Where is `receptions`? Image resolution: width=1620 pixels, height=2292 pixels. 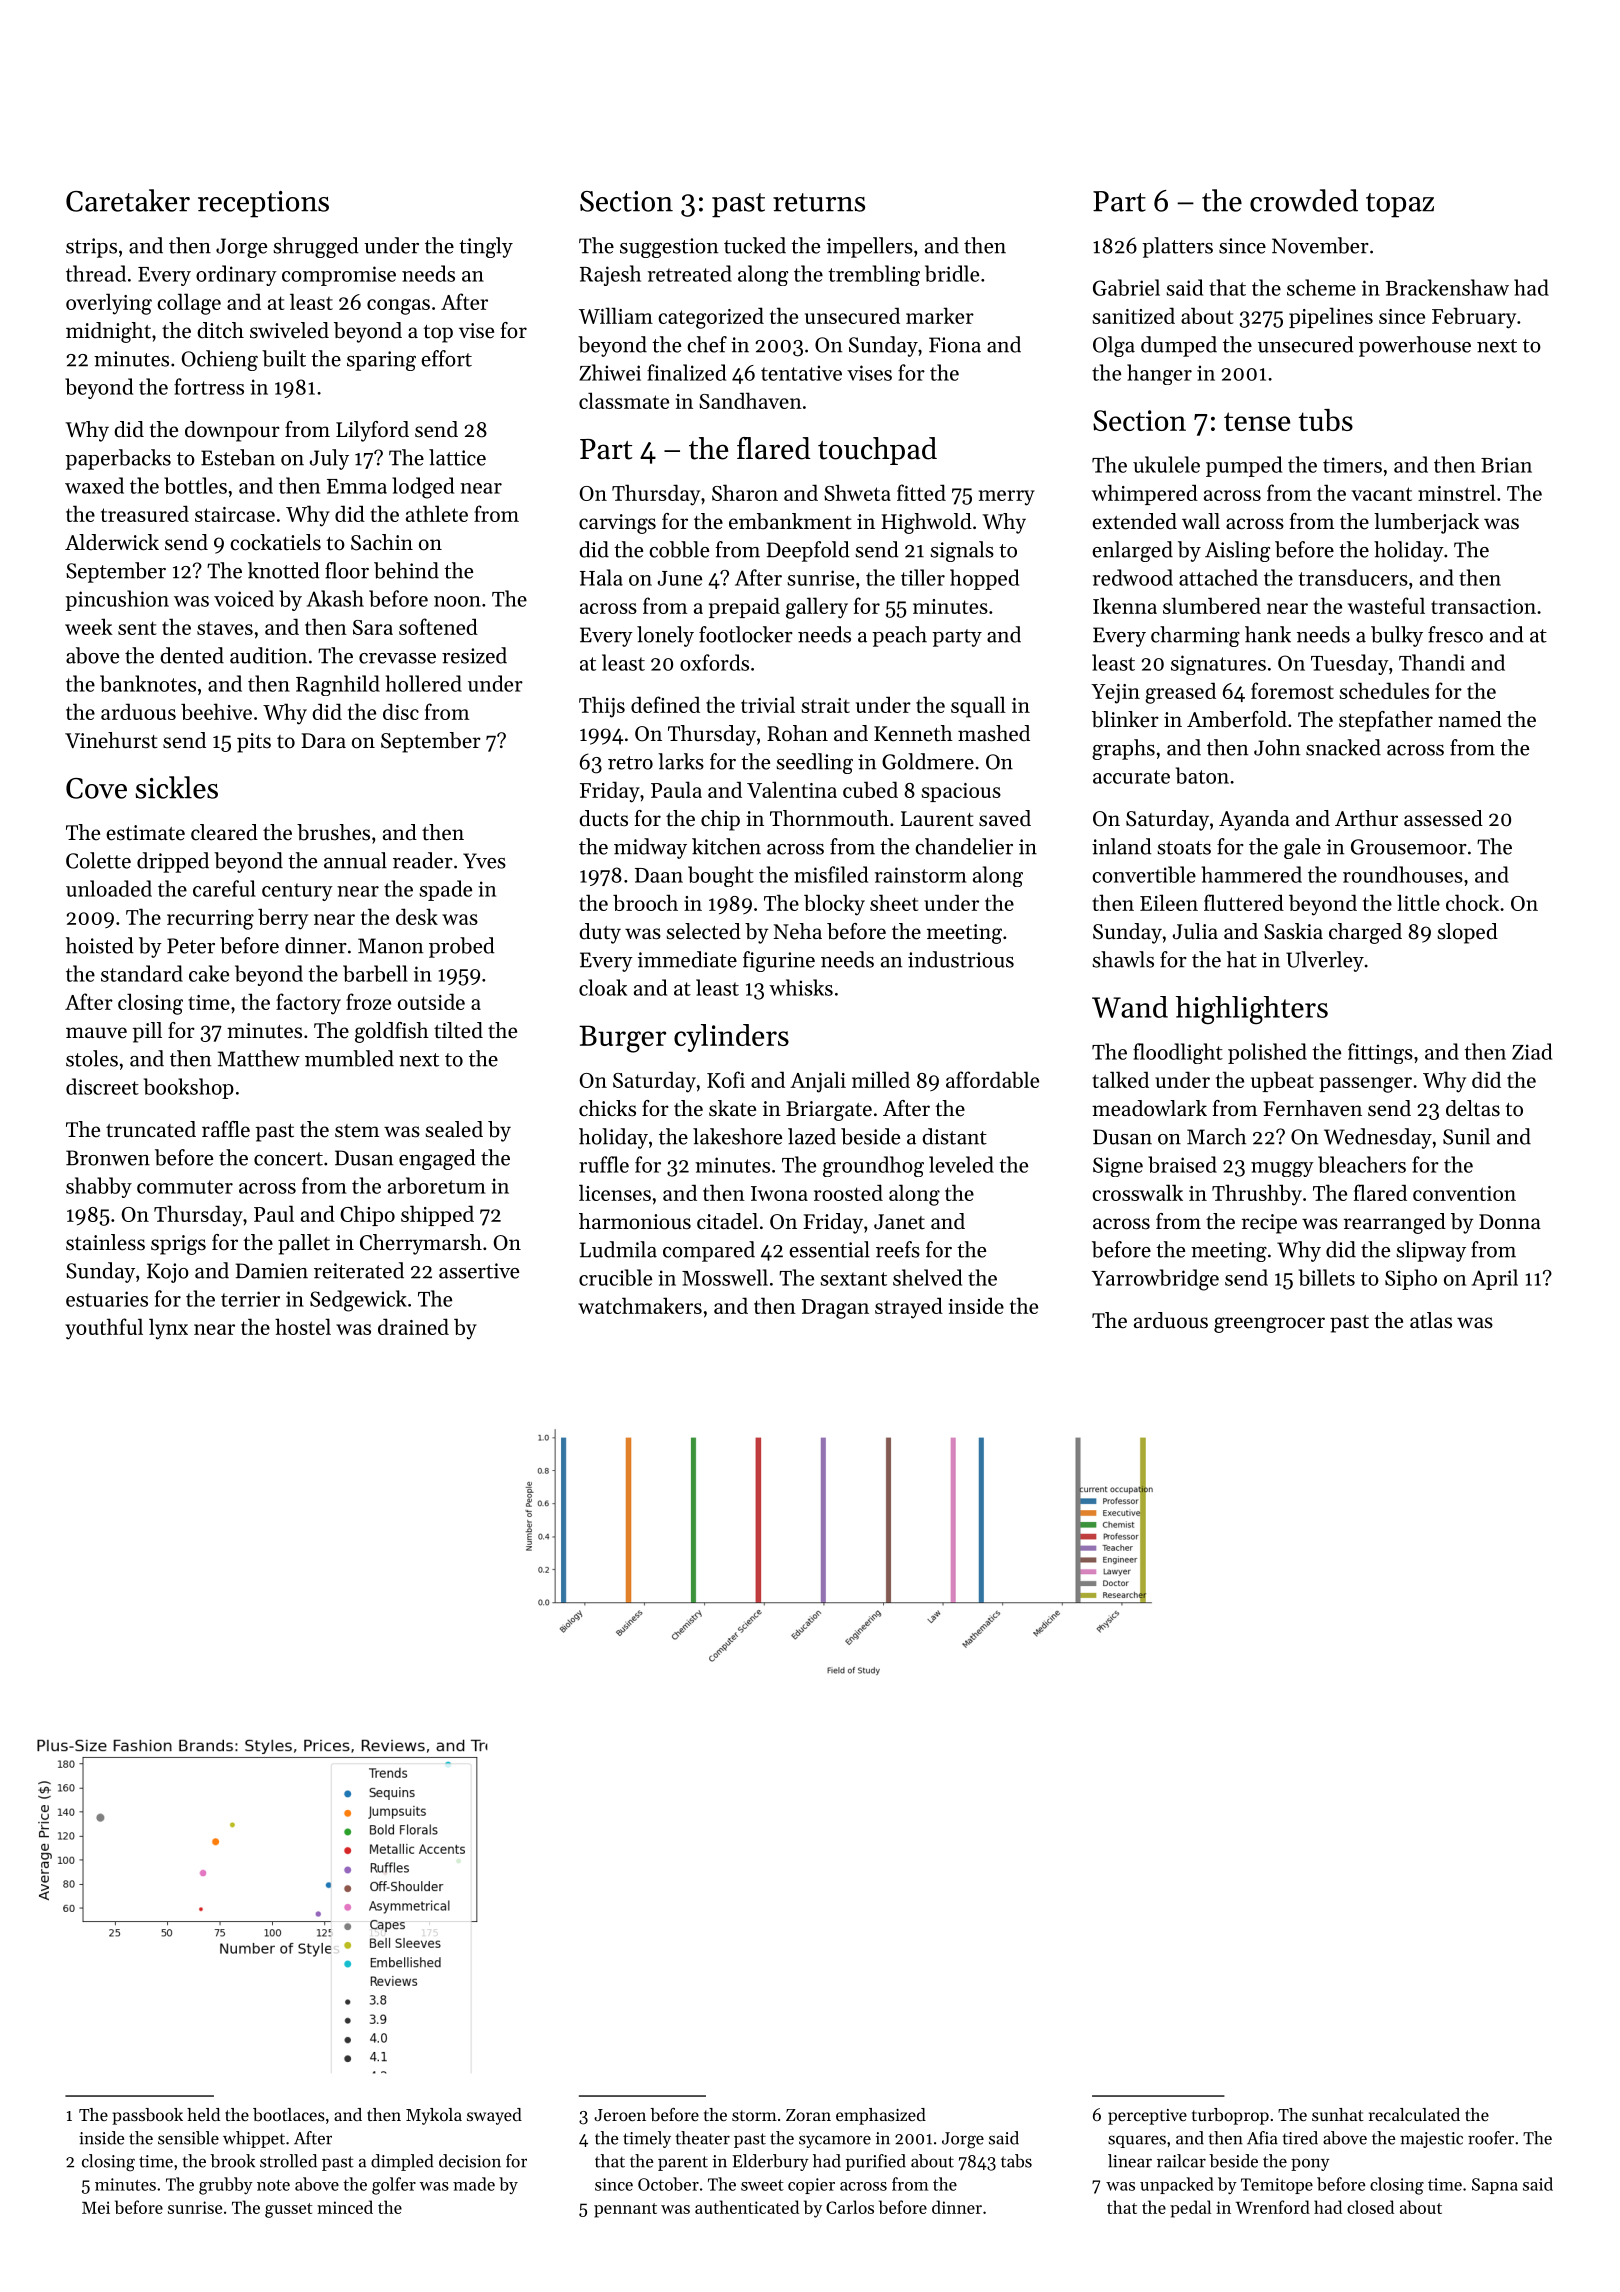
receptions is located at coordinates (263, 204).
